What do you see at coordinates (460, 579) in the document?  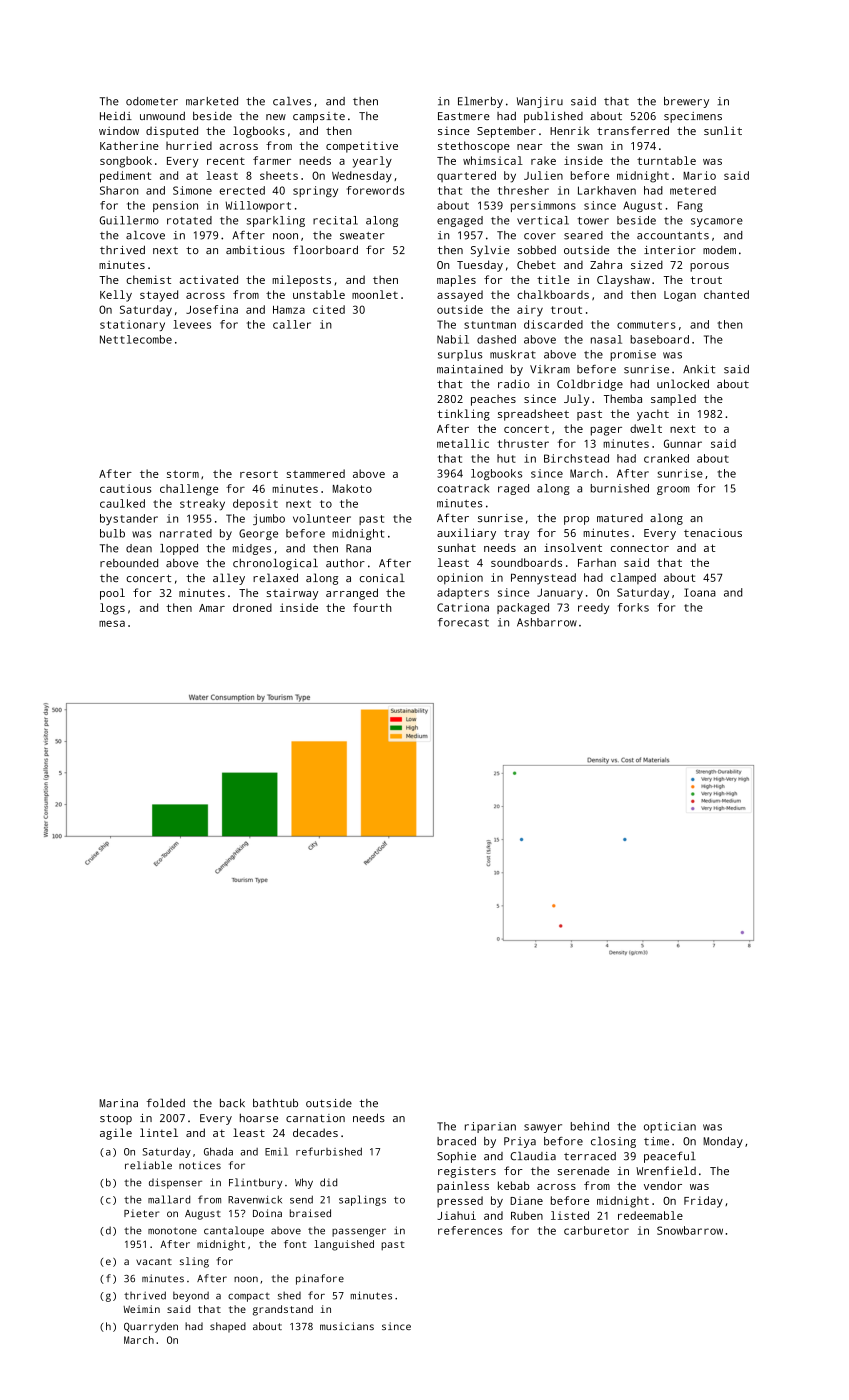 I see `opinion` at bounding box center [460, 579].
